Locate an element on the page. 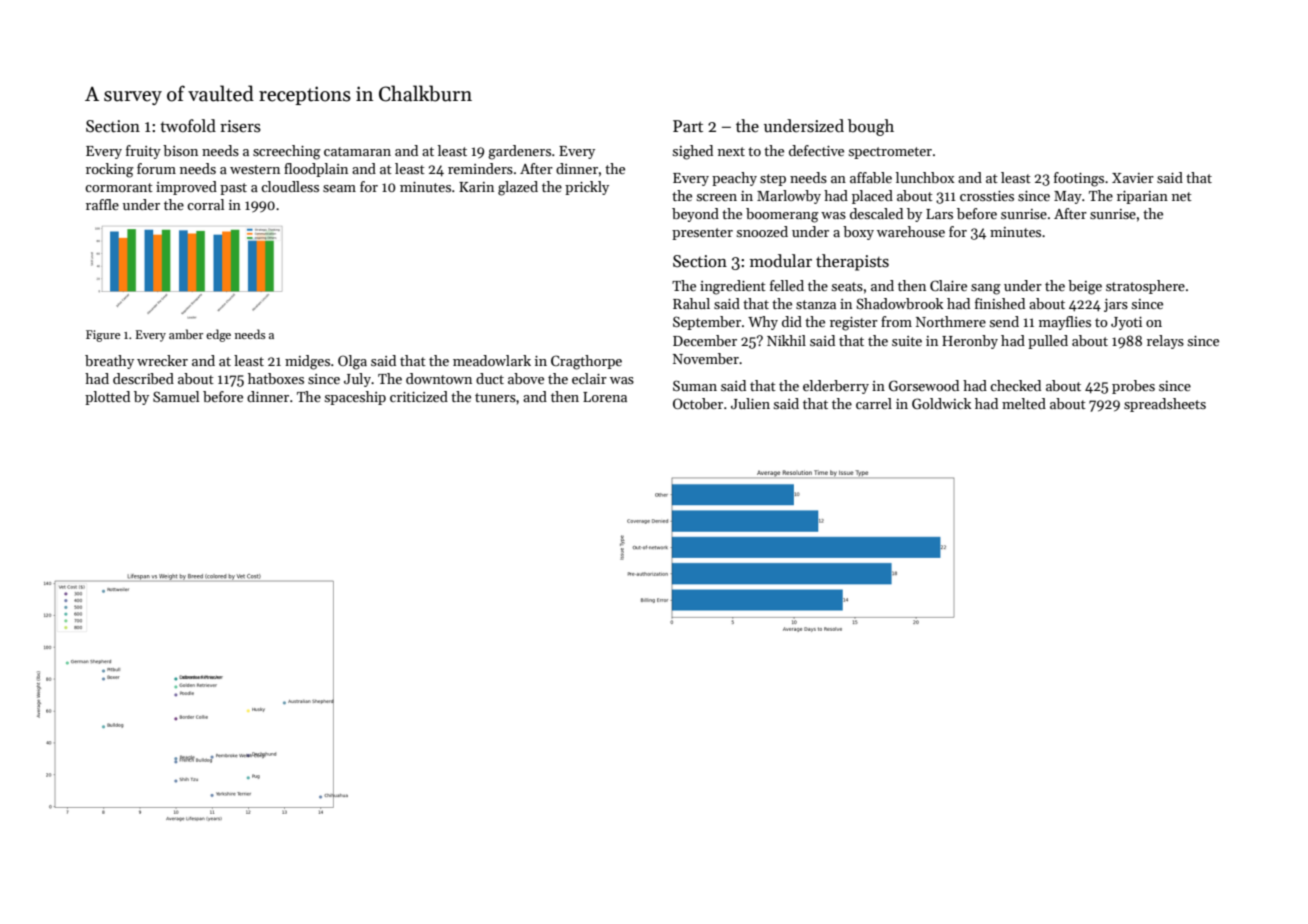 This page has height=924, width=1308. Why is located at coordinates (763, 323).
